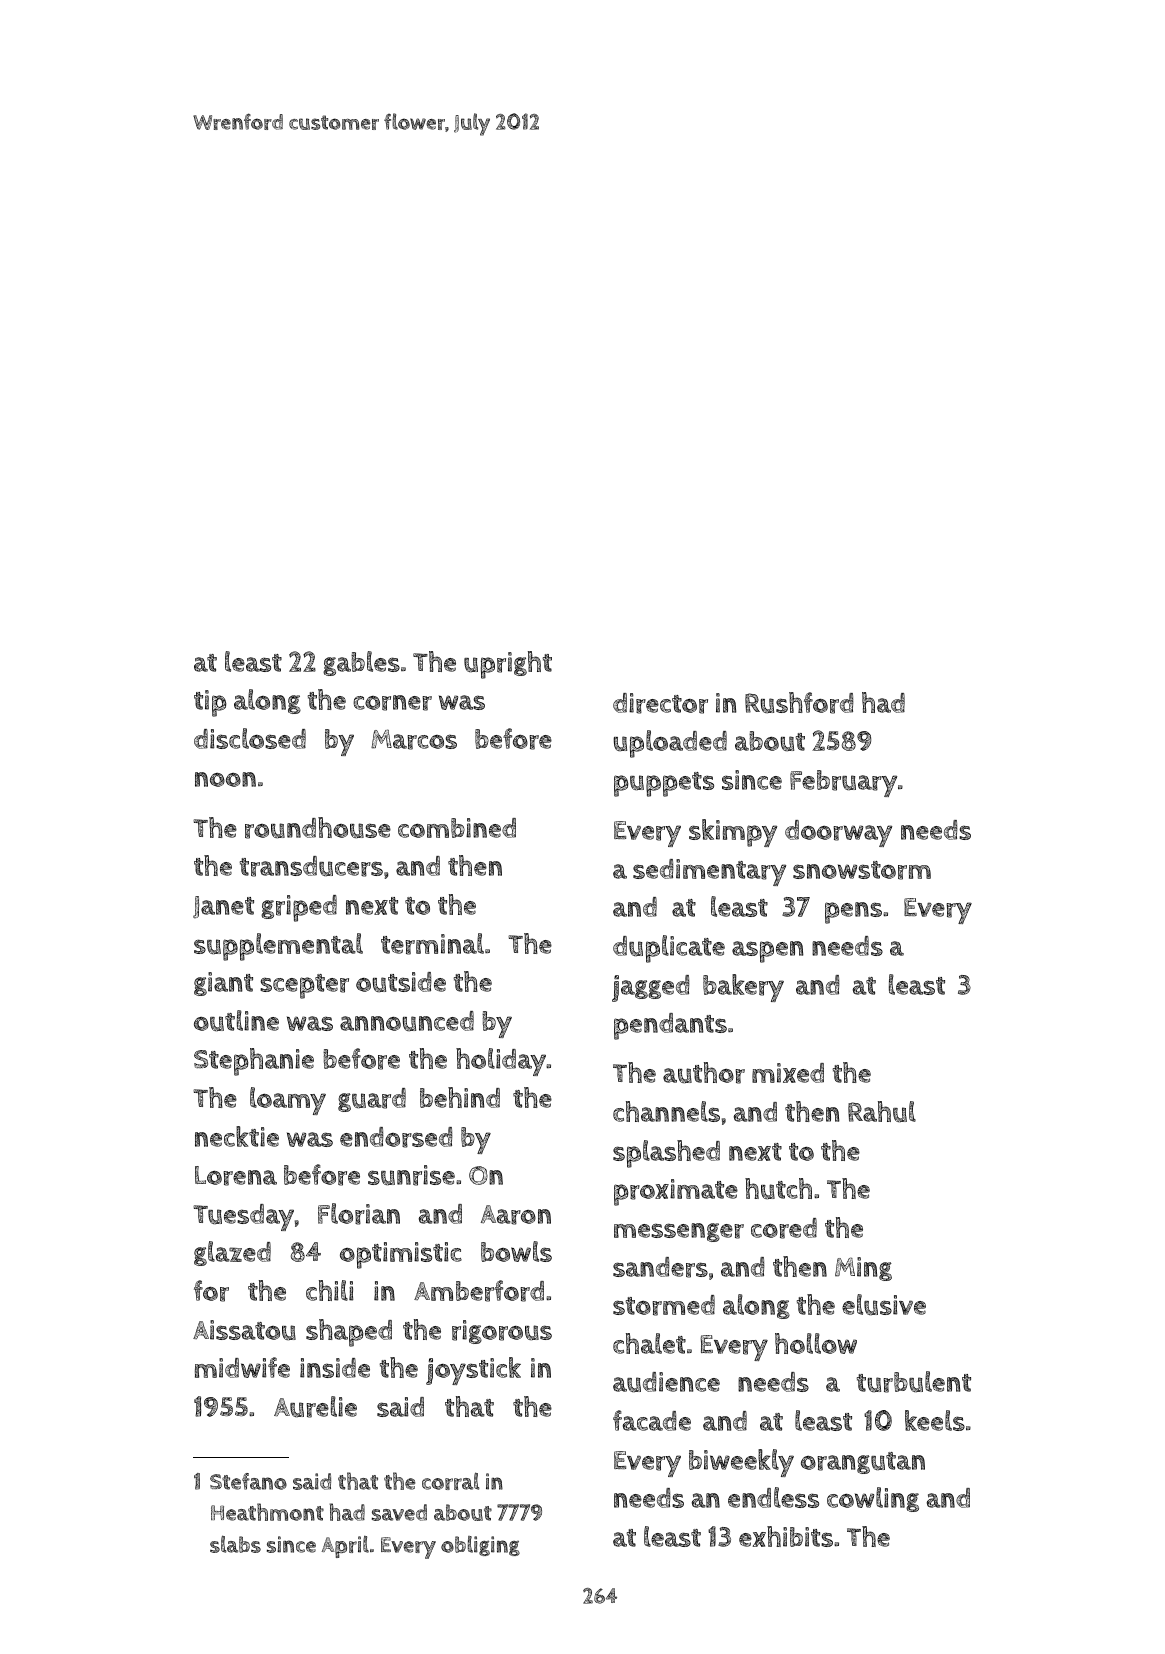 This image has width=1165, height=1654. Describe the element at coordinates (473, 1371) in the image. I see `joystick` at that location.
